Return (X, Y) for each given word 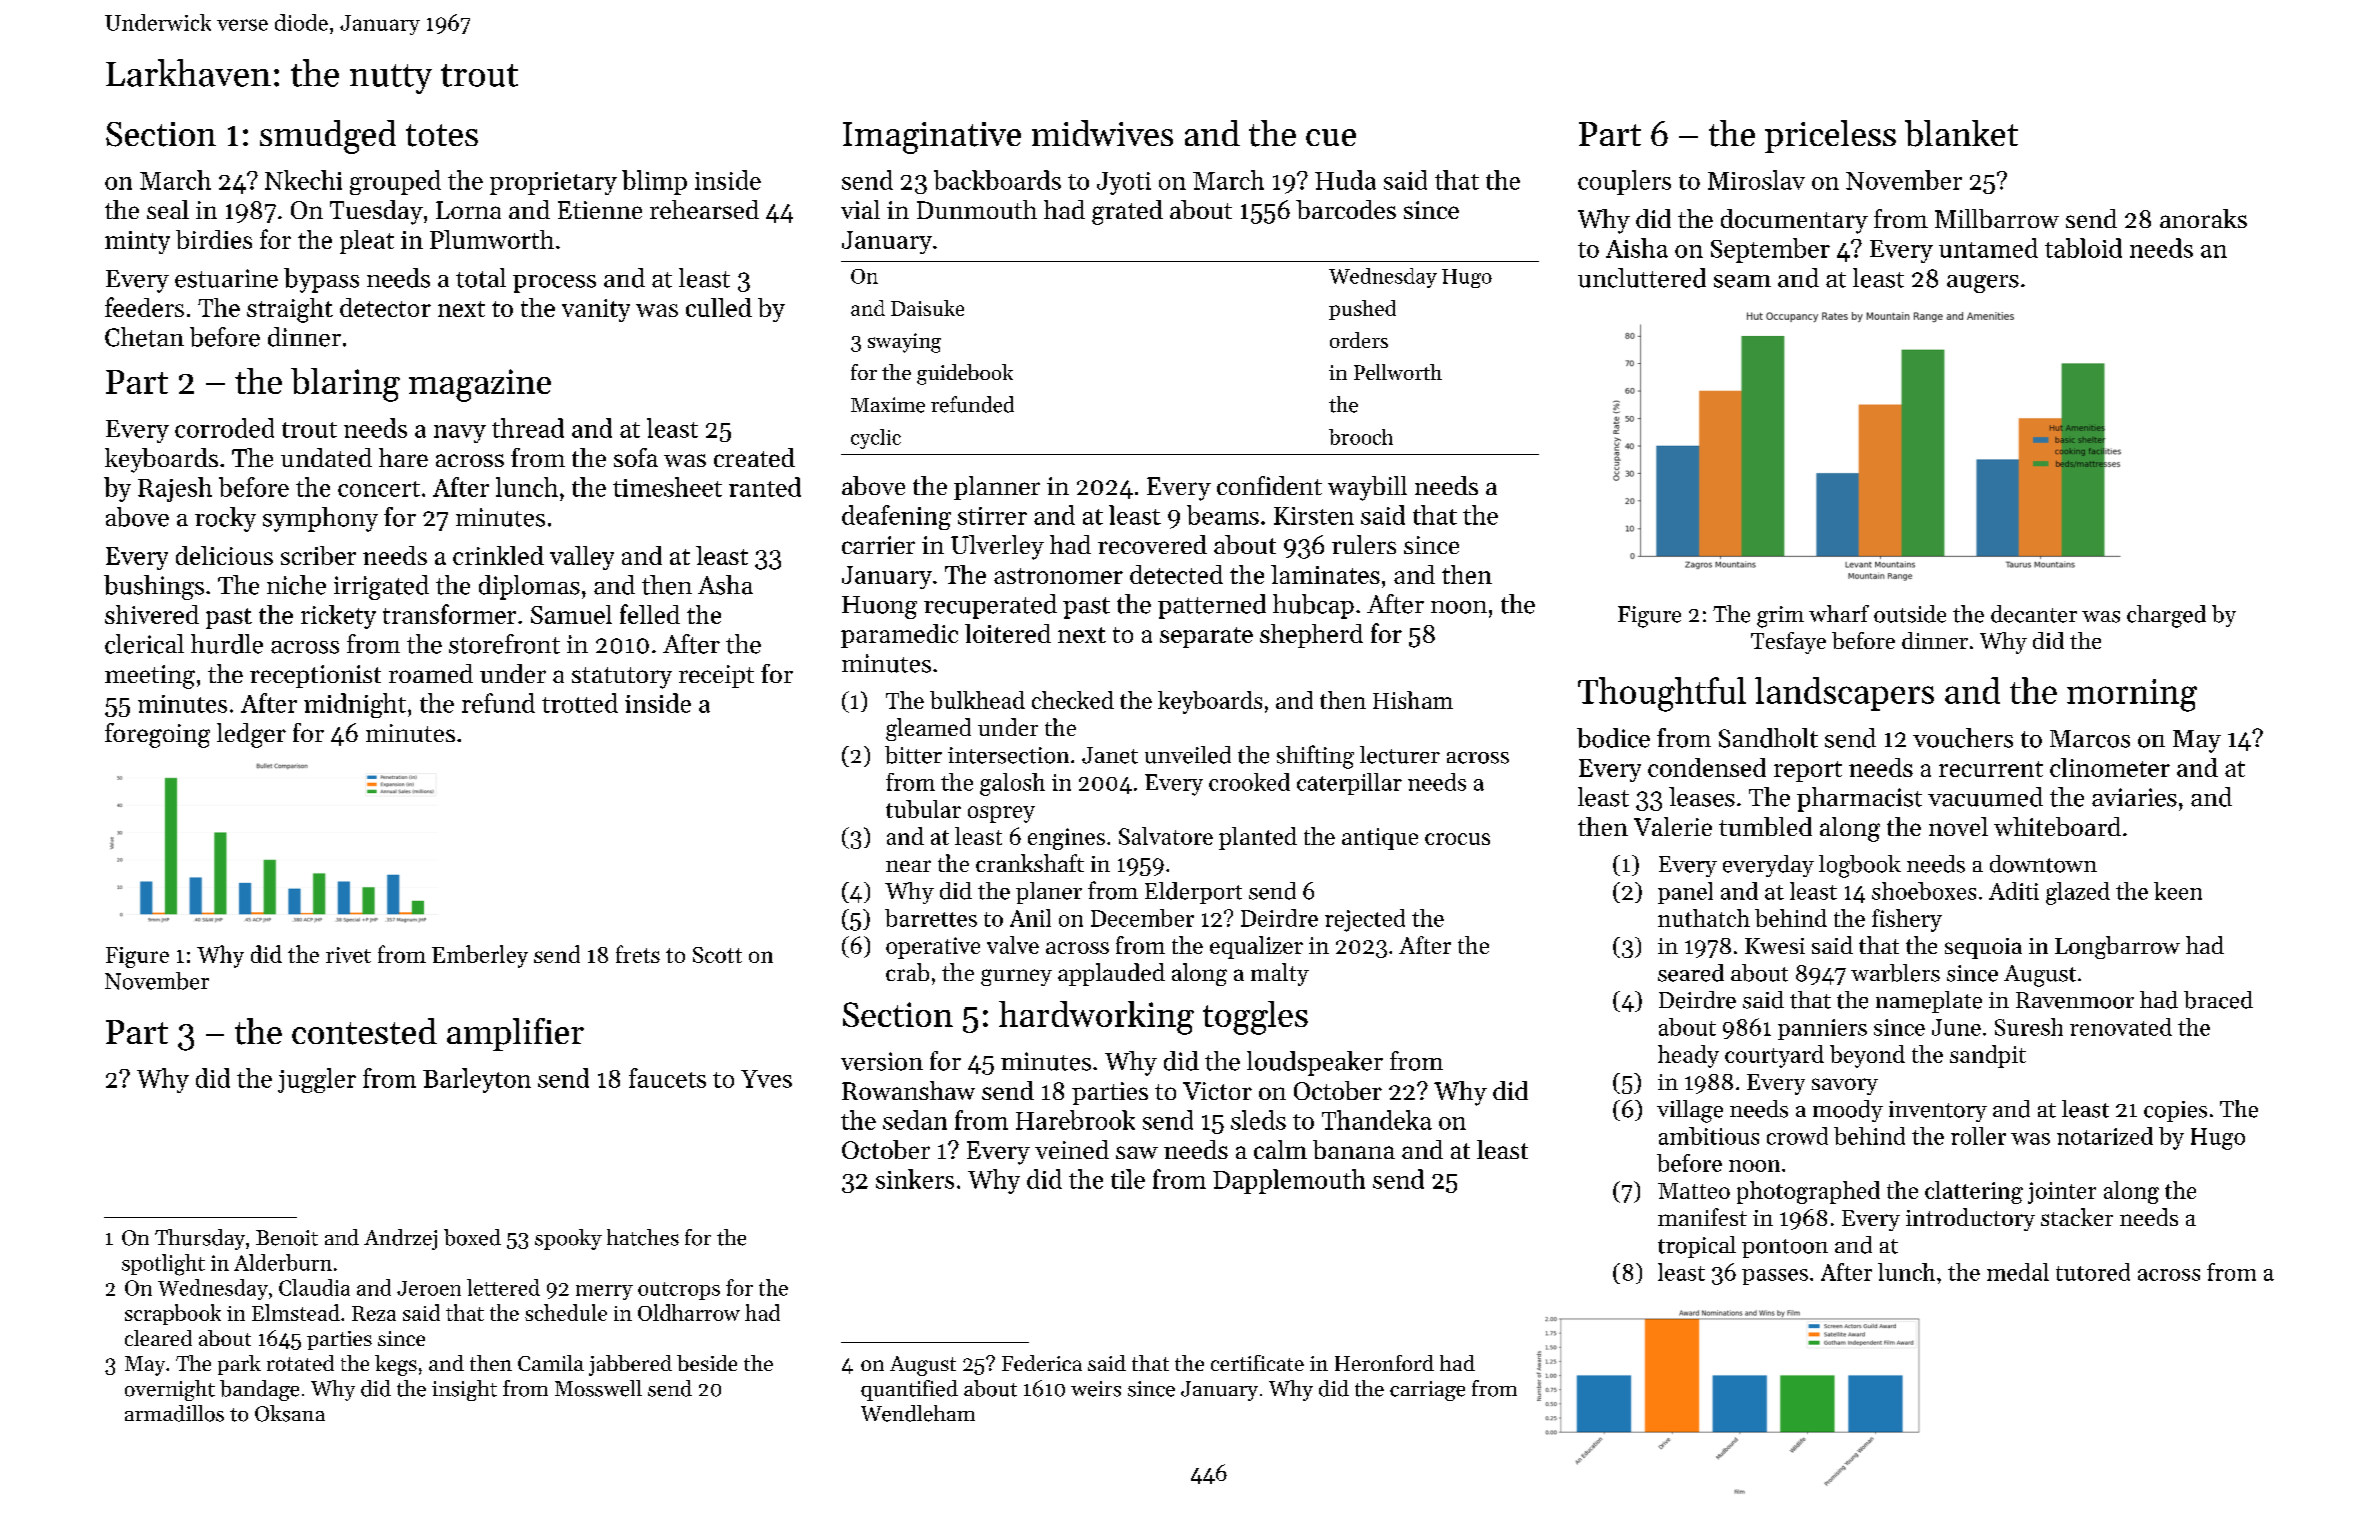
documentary (1794, 221)
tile (1128, 1179)
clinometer (2110, 767)
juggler (317, 1080)
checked (1073, 700)
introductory (1970, 1219)
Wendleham (918, 1413)
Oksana (290, 1413)
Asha (725, 585)
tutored (2093, 1272)
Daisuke (927, 308)
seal (168, 209)
